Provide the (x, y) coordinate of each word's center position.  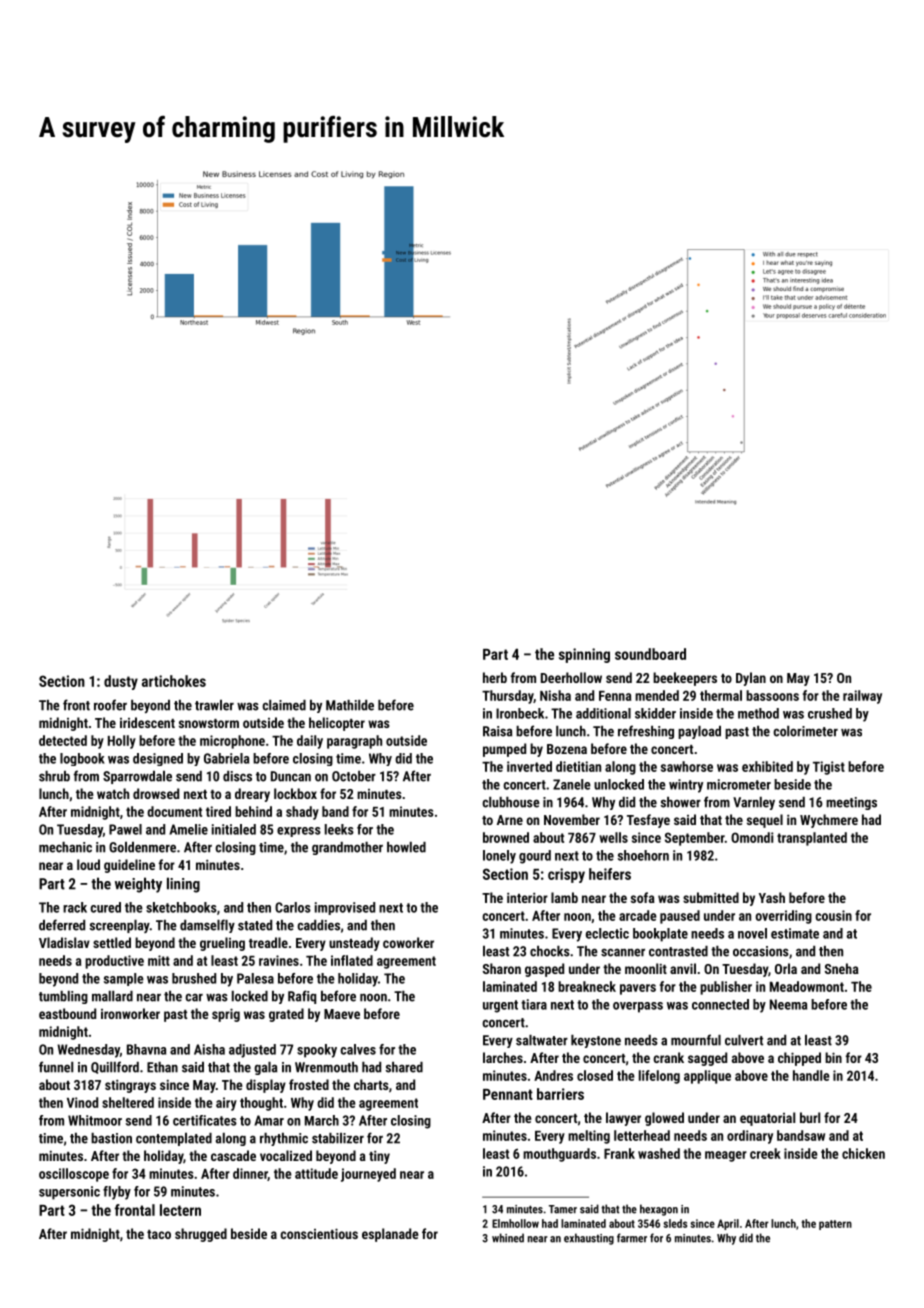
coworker (408, 942)
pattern (835, 1225)
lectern (180, 1210)
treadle (268, 942)
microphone (232, 742)
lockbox (295, 793)
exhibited (767, 766)
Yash (772, 897)
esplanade (390, 1235)
